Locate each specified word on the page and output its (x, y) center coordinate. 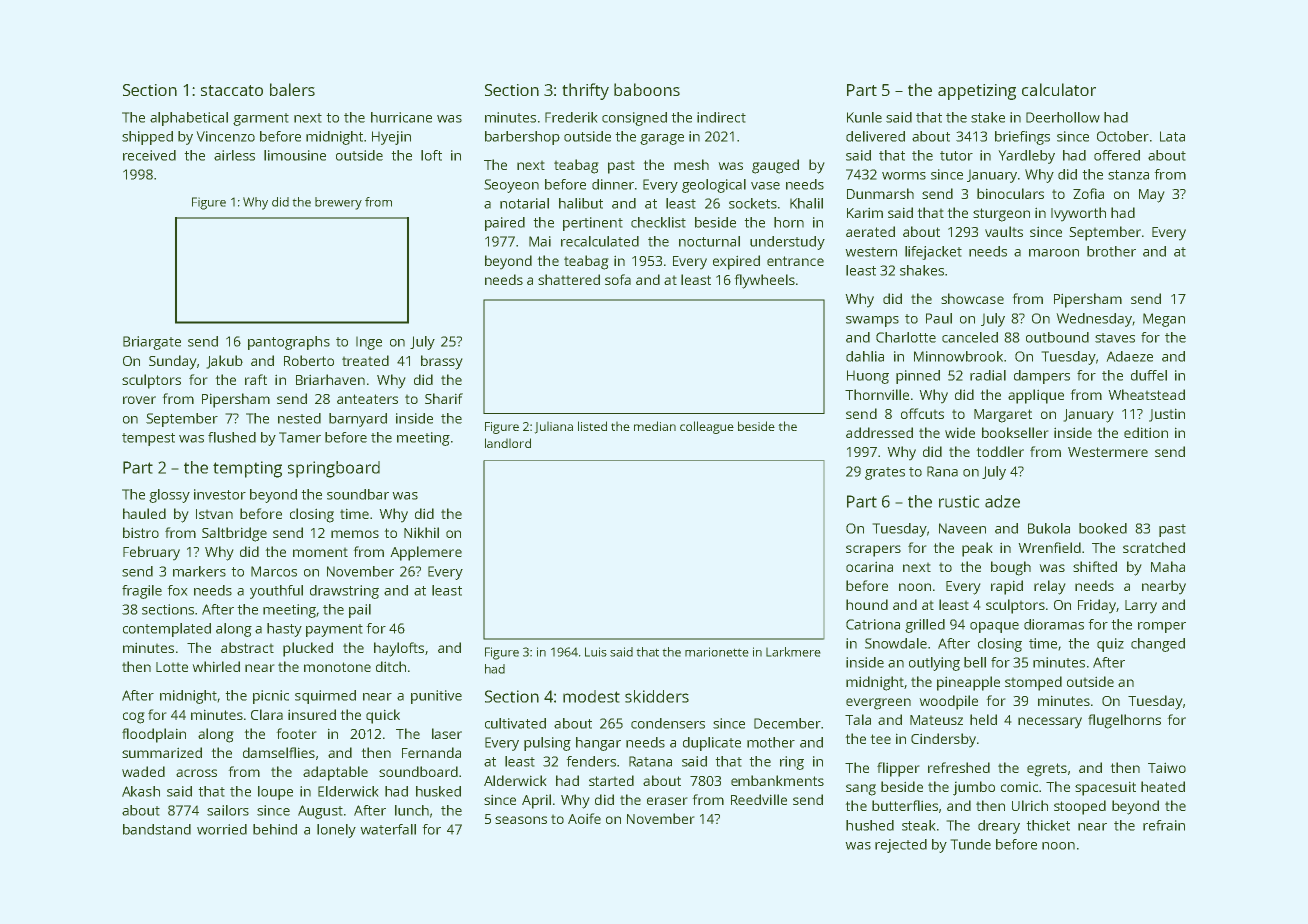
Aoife (584, 818)
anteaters (367, 399)
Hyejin (391, 138)
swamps (872, 321)
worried (222, 829)
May (1151, 196)
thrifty (586, 91)
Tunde (971, 844)
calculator (1059, 89)
